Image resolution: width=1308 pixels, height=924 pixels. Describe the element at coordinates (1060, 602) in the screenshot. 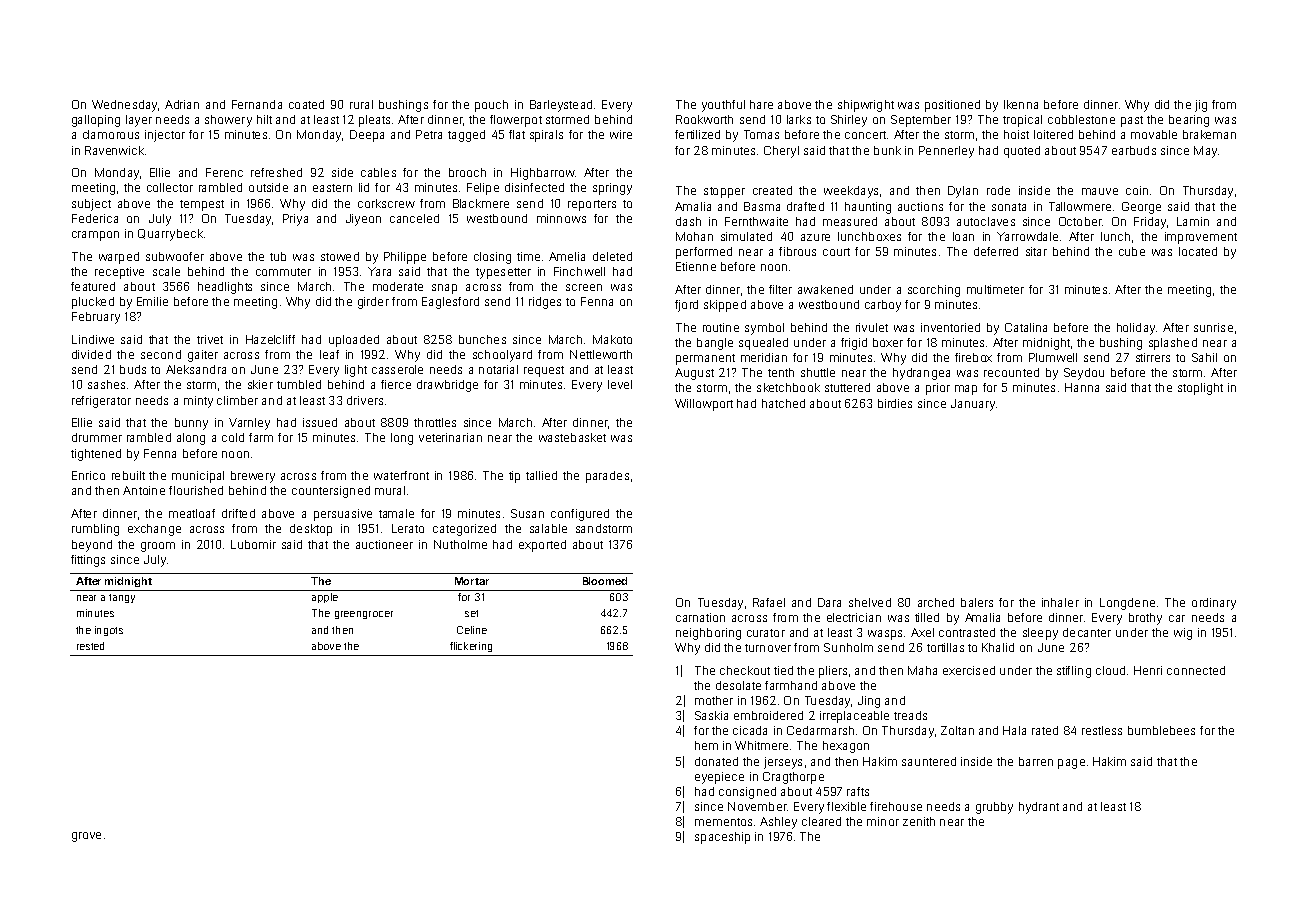

I see `inhaler` at that location.
